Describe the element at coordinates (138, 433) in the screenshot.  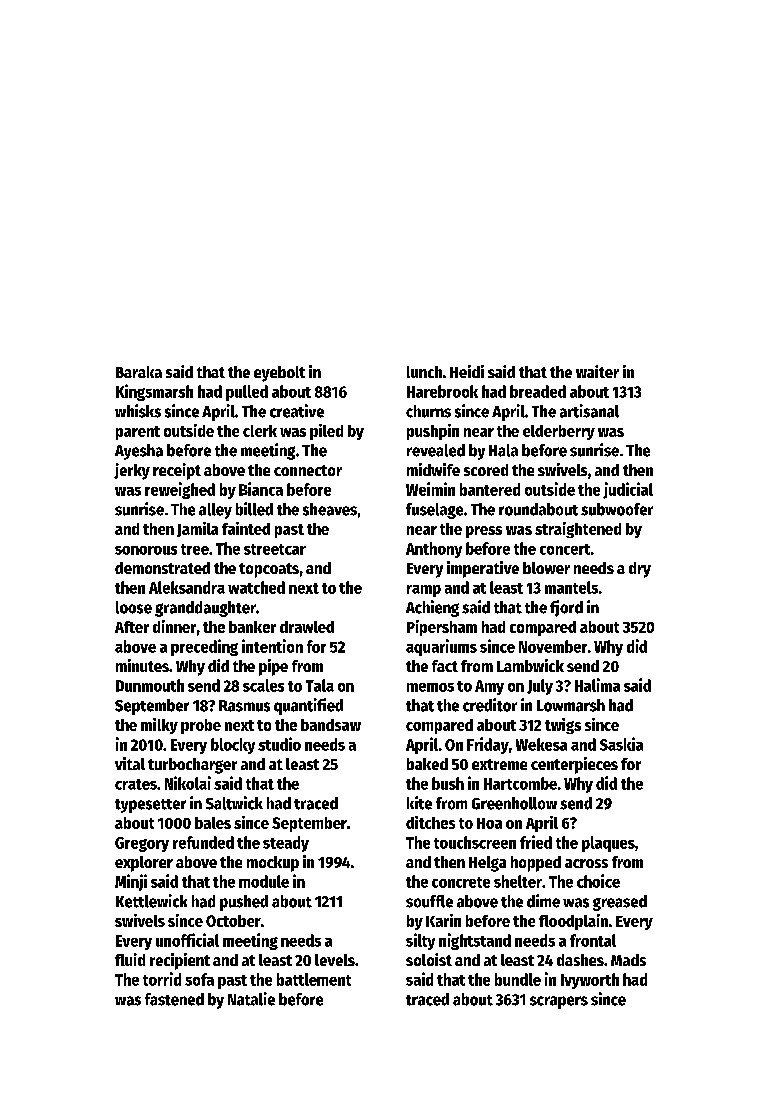
I see `parent` at that location.
